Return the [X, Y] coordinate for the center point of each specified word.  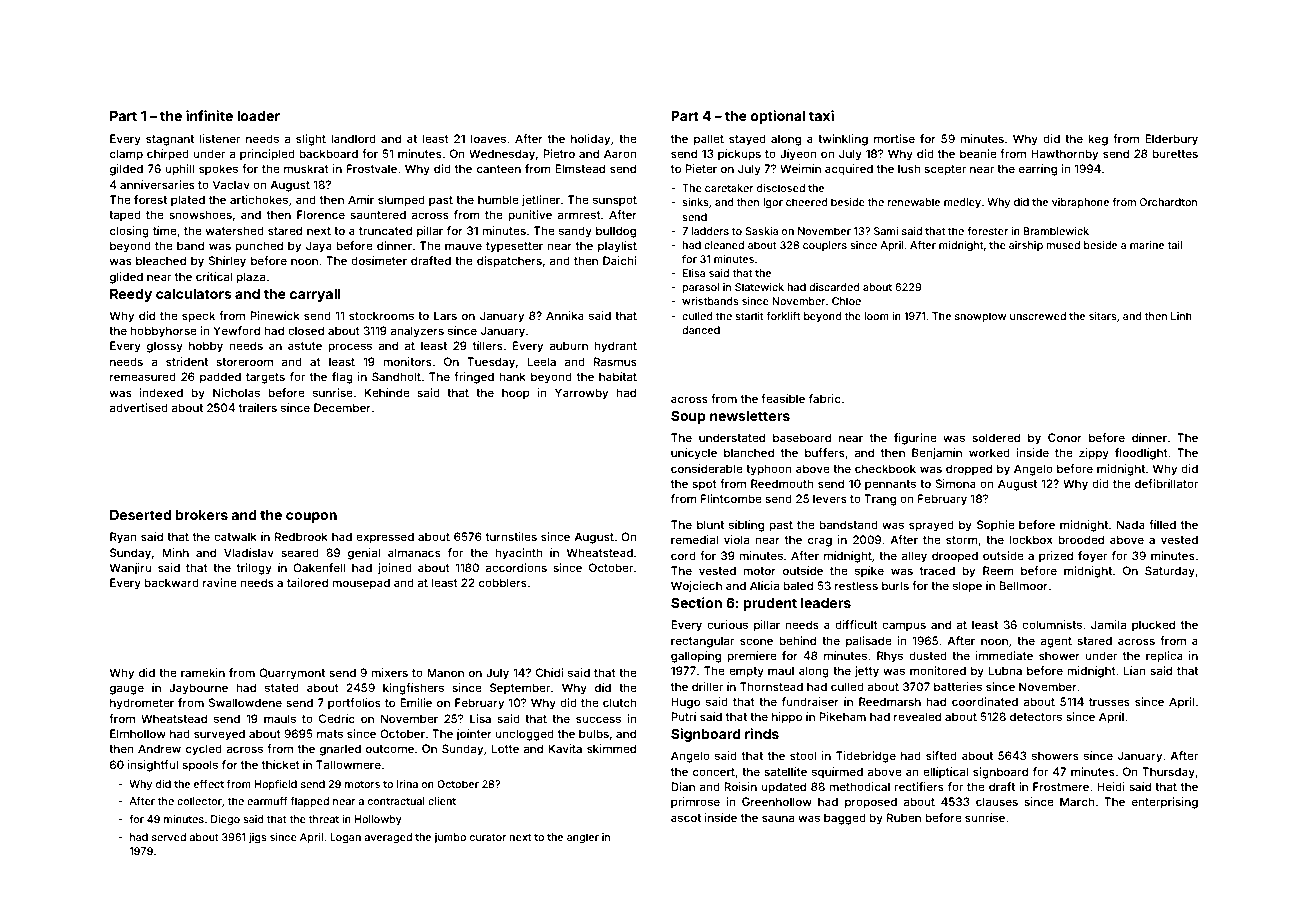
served [169, 837]
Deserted [140, 514]
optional [778, 117]
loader [258, 116]
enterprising [1165, 803]
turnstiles [511, 536]
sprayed [931, 526]
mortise [894, 138]
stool [803, 755]
